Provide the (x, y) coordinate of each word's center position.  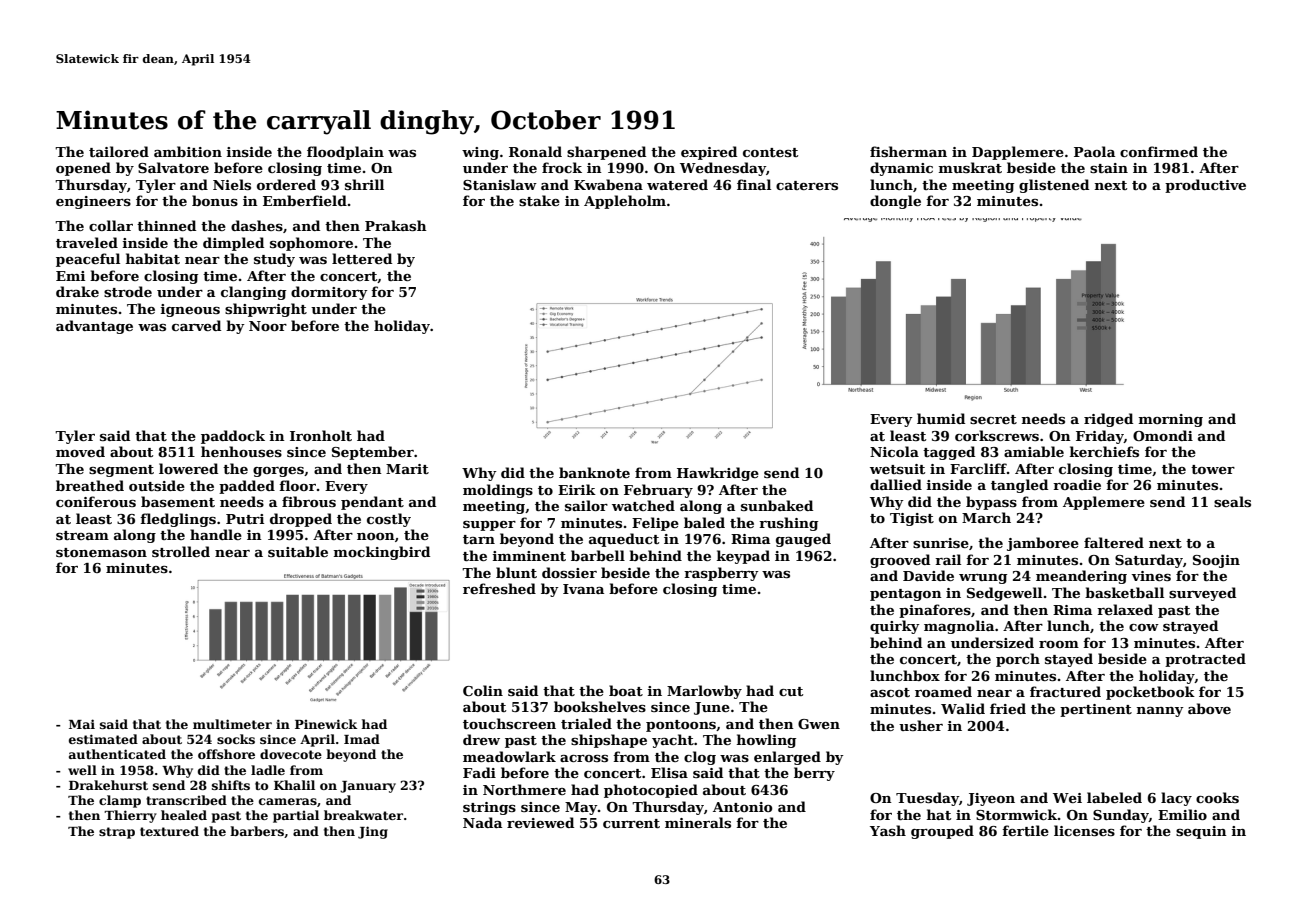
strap (117, 833)
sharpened (606, 153)
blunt (516, 572)
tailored (119, 151)
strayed (1190, 627)
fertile (1025, 830)
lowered (188, 468)
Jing (373, 832)
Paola (1094, 151)
